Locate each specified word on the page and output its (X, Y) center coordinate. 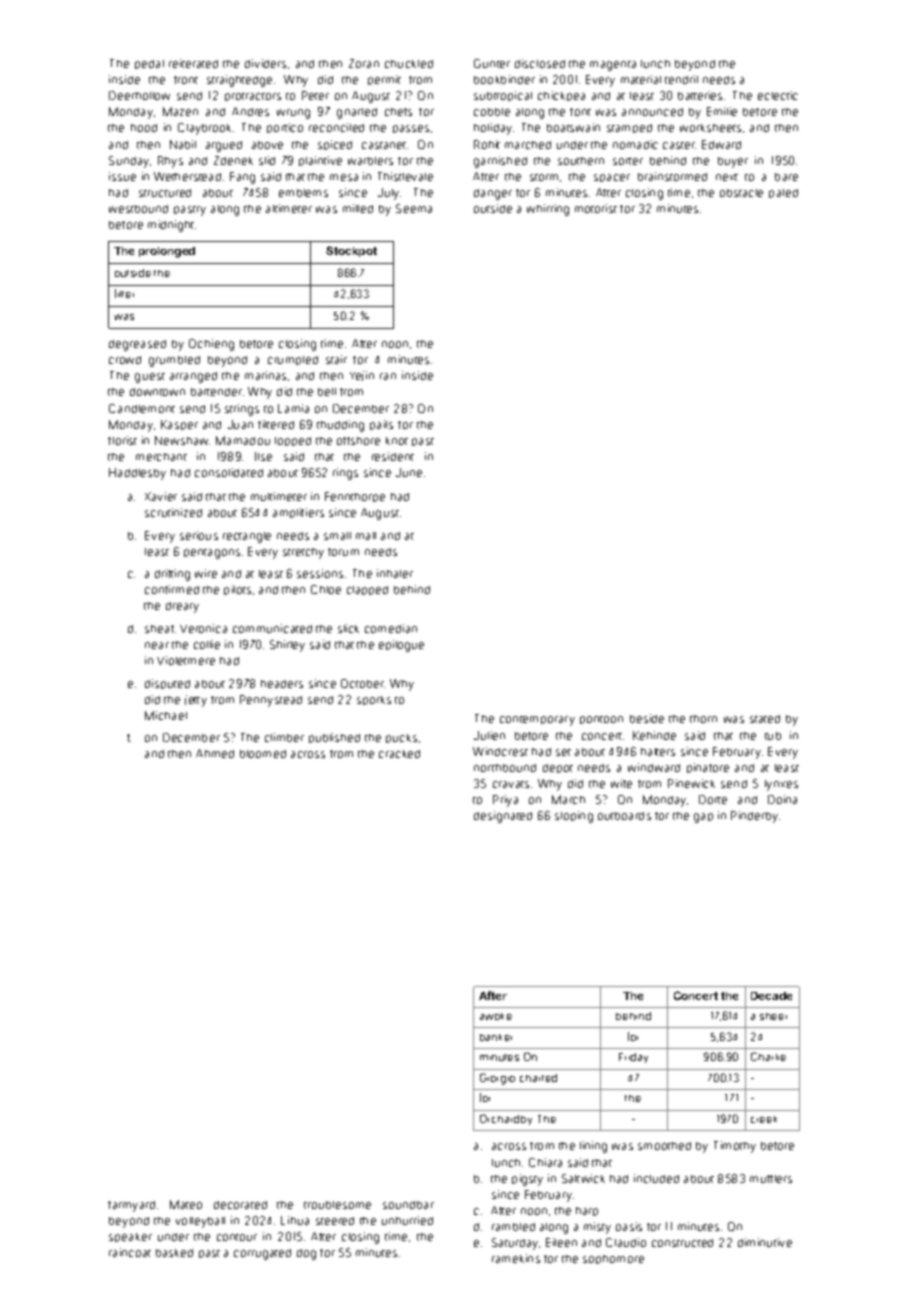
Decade (771, 996)
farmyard (131, 1206)
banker (496, 1037)
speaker (130, 1237)
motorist (596, 208)
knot (397, 441)
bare (786, 177)
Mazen (180, 111)
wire (206, 573)
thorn (703, 719)
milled (358, 208)
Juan (240, 424)
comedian (391, 628)
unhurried (407, 1220)
